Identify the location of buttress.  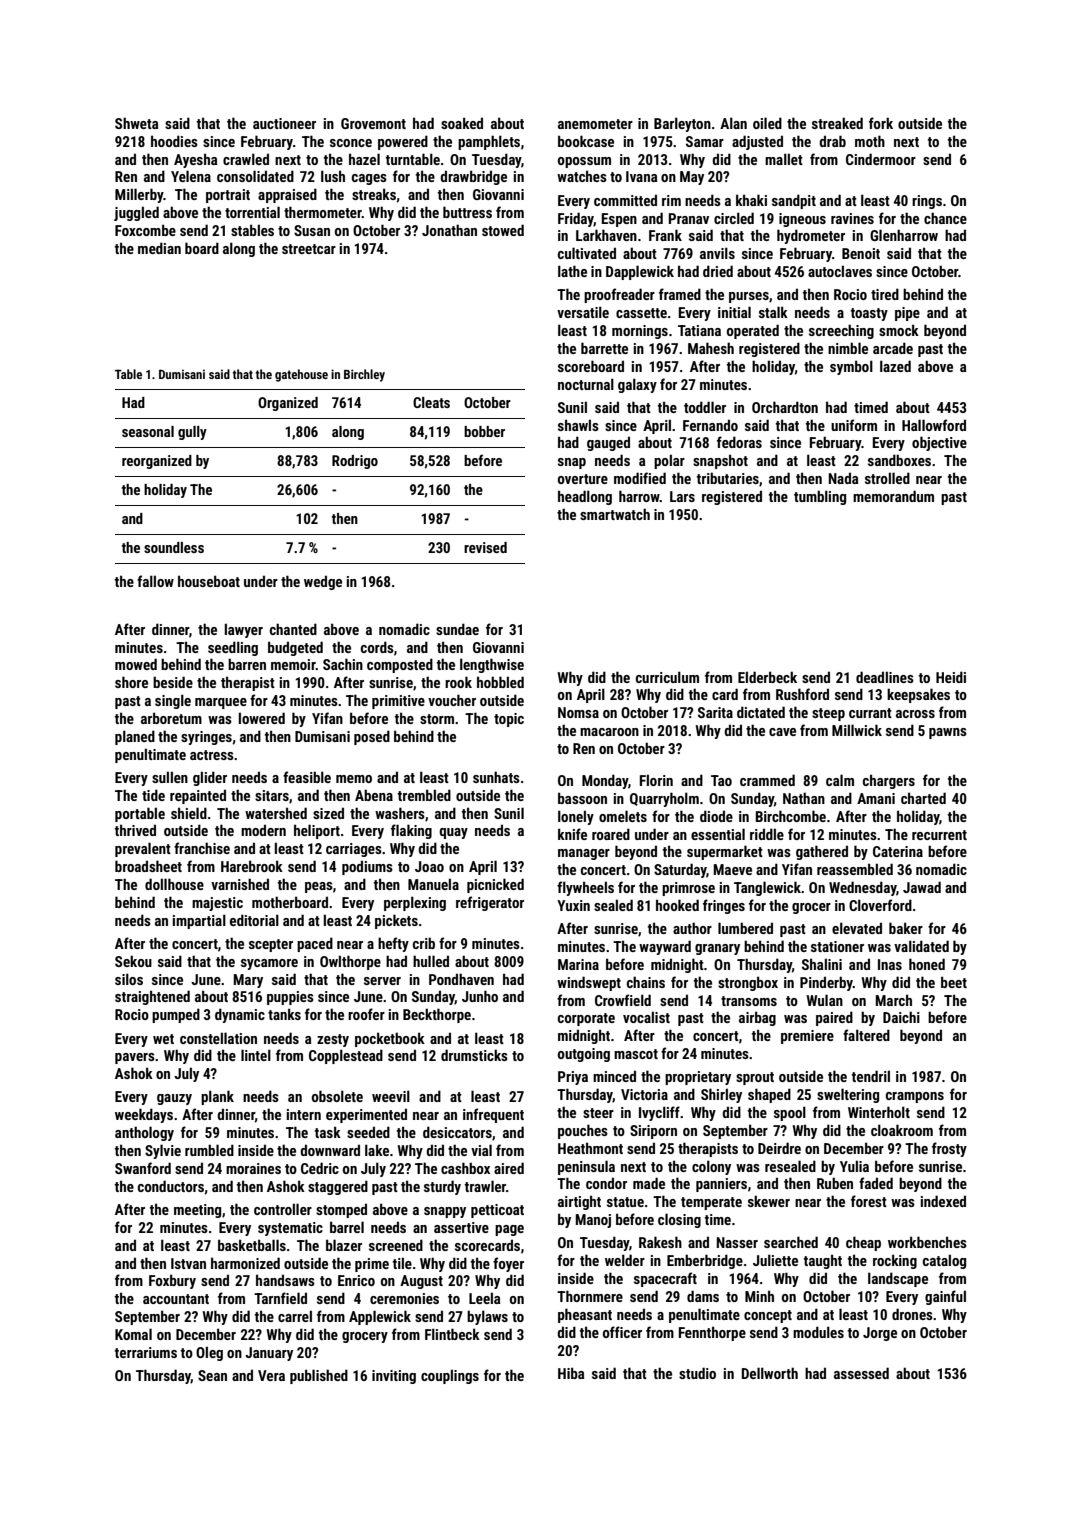
(467, 212).
